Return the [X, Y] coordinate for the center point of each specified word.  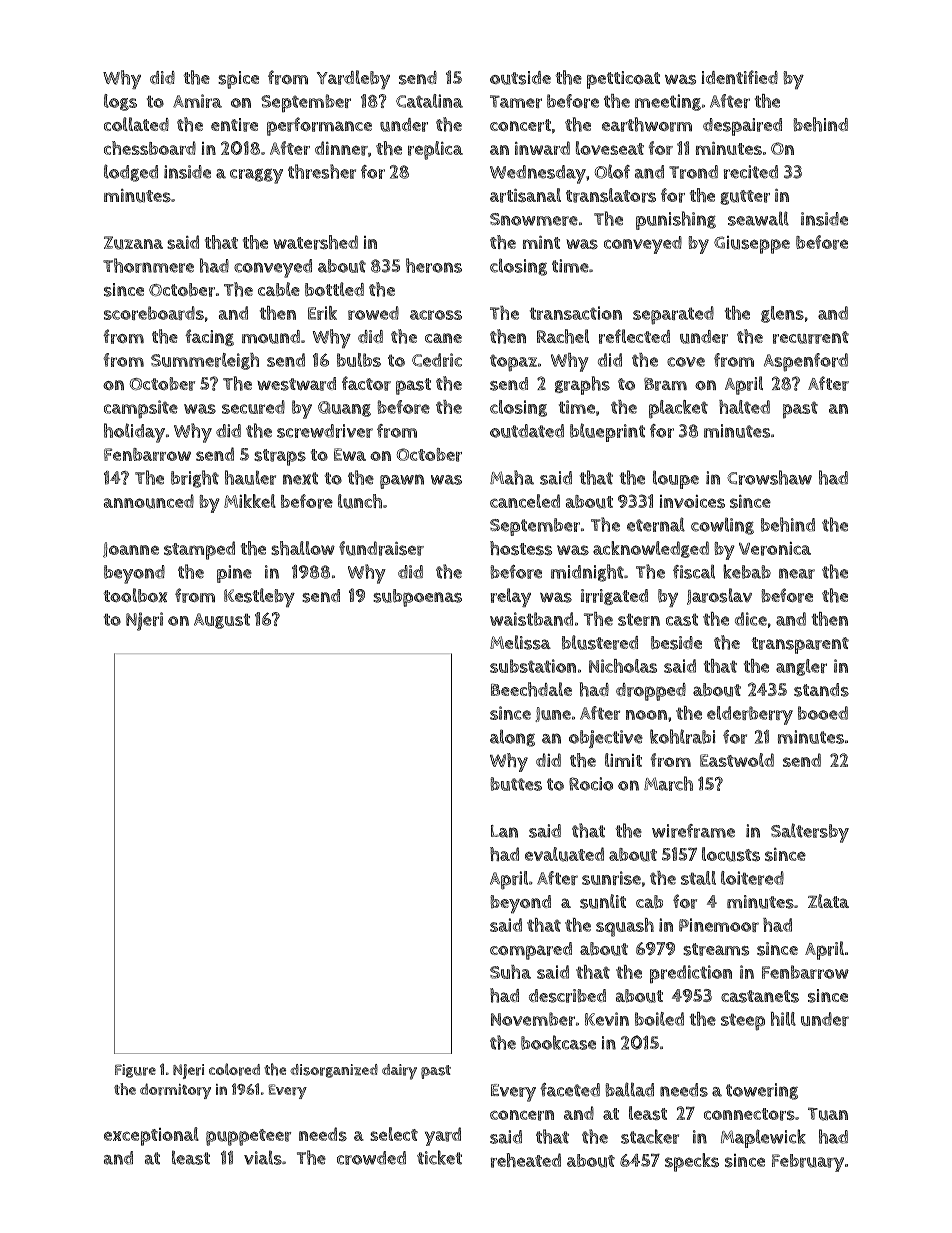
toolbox [135, 595]
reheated [525, 1160]
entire [234, 125]
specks [692, 1162]
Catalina [429, 101]
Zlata [828, 901]
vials [263, 1158]
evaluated [564, 854]
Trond [693, 172]
